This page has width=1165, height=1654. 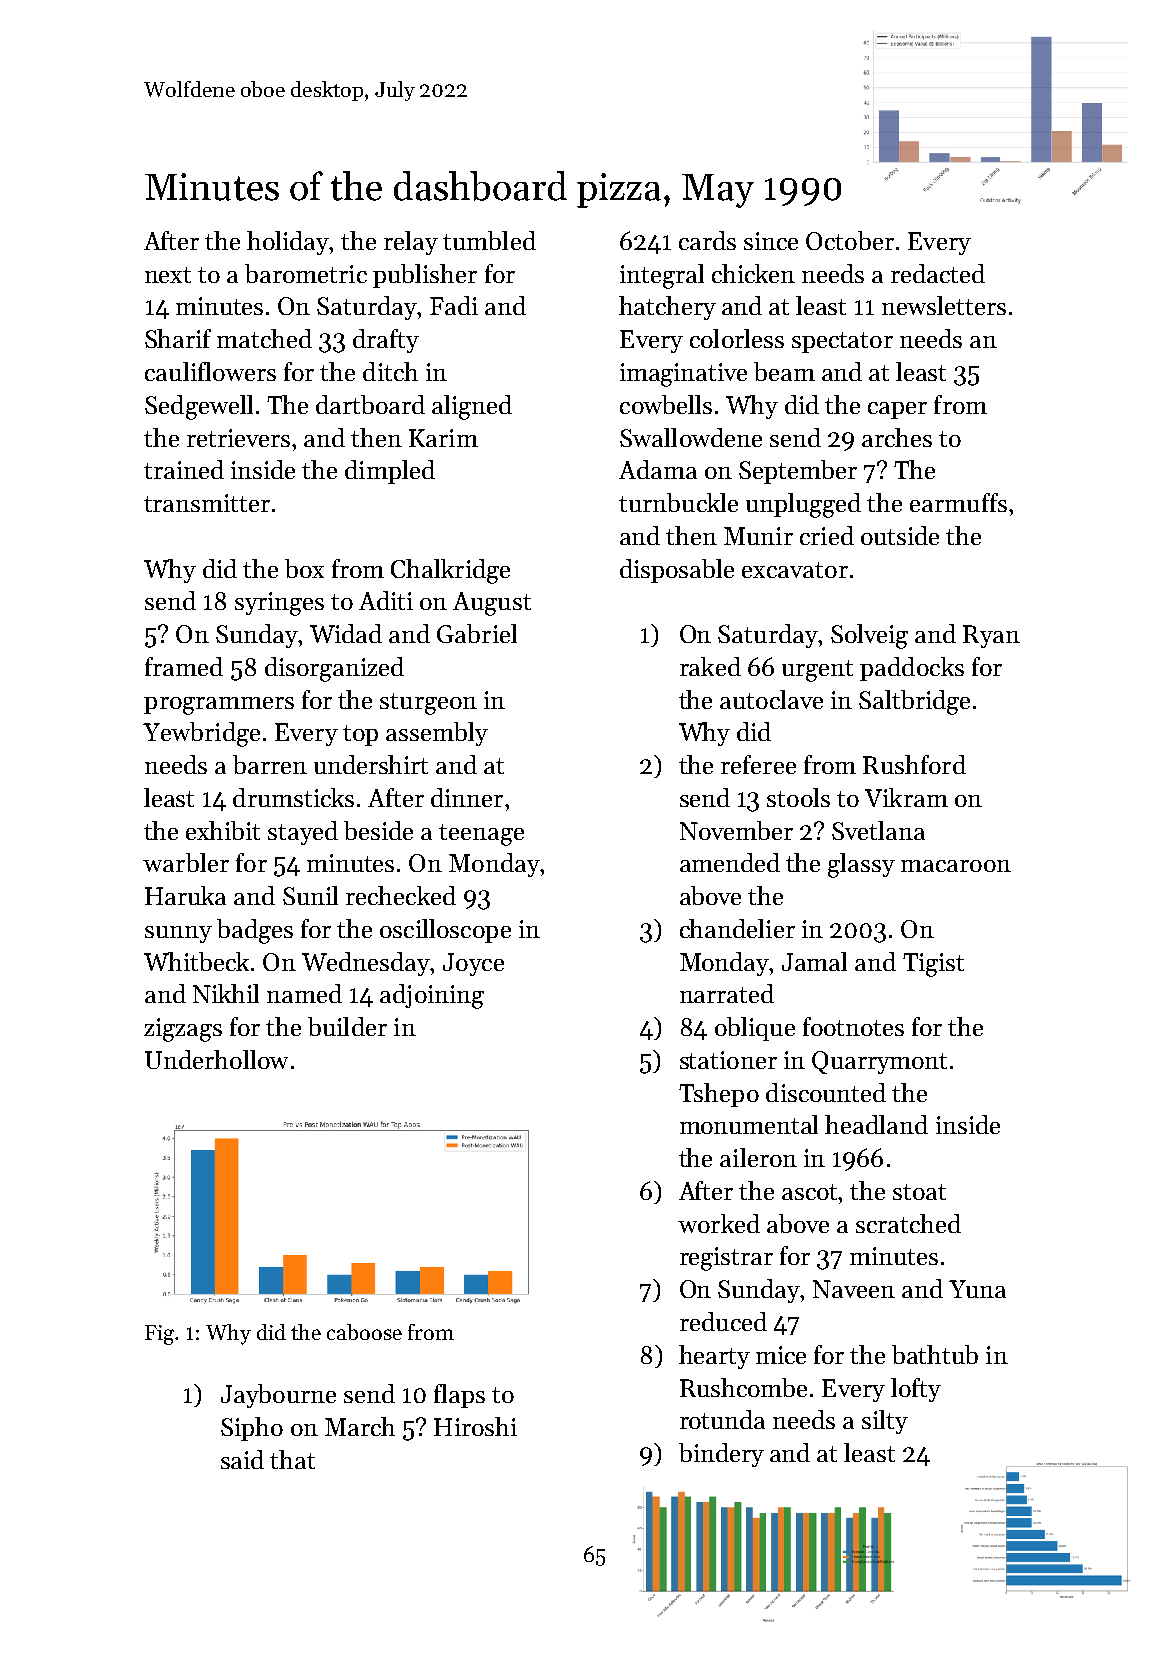 What do you see at coordinates (168, 275) in the page?
I see `next` at bounding box center [168, 275].
